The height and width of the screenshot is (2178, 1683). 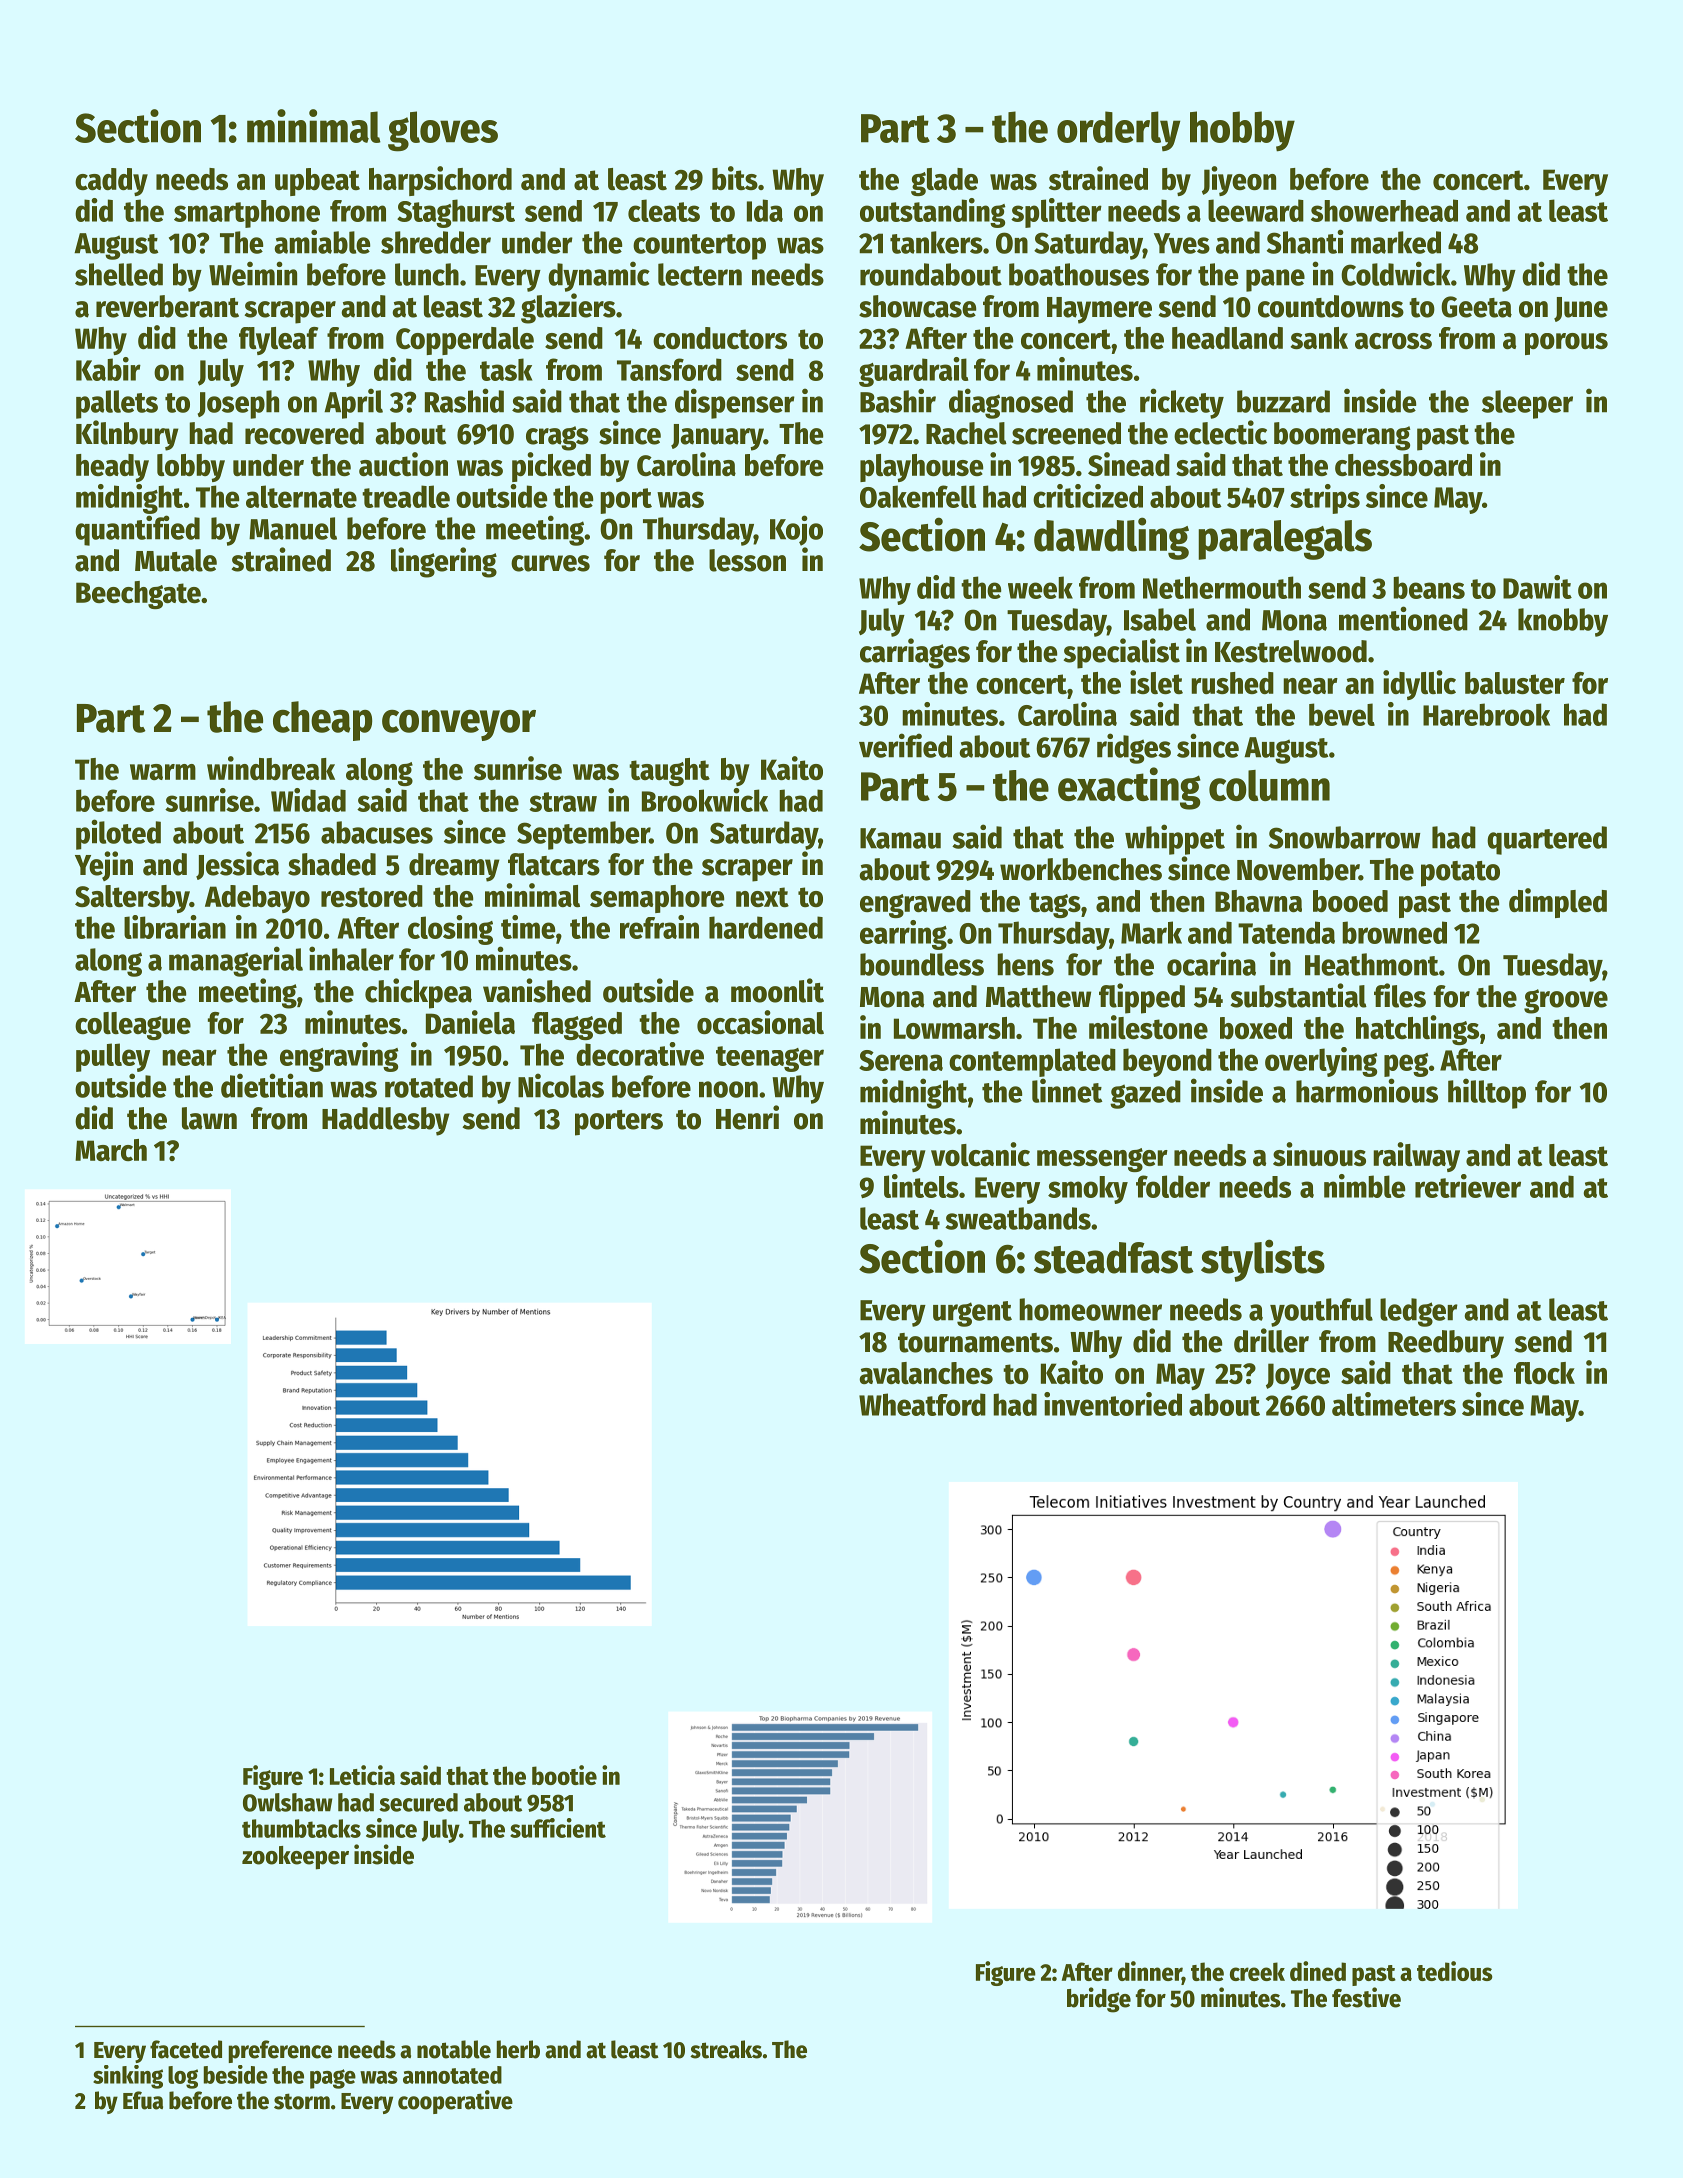 What do you see at coordinates (1537, 587) in the screenshot?
I see `Dawit` at bounding box center [1537, 587].
